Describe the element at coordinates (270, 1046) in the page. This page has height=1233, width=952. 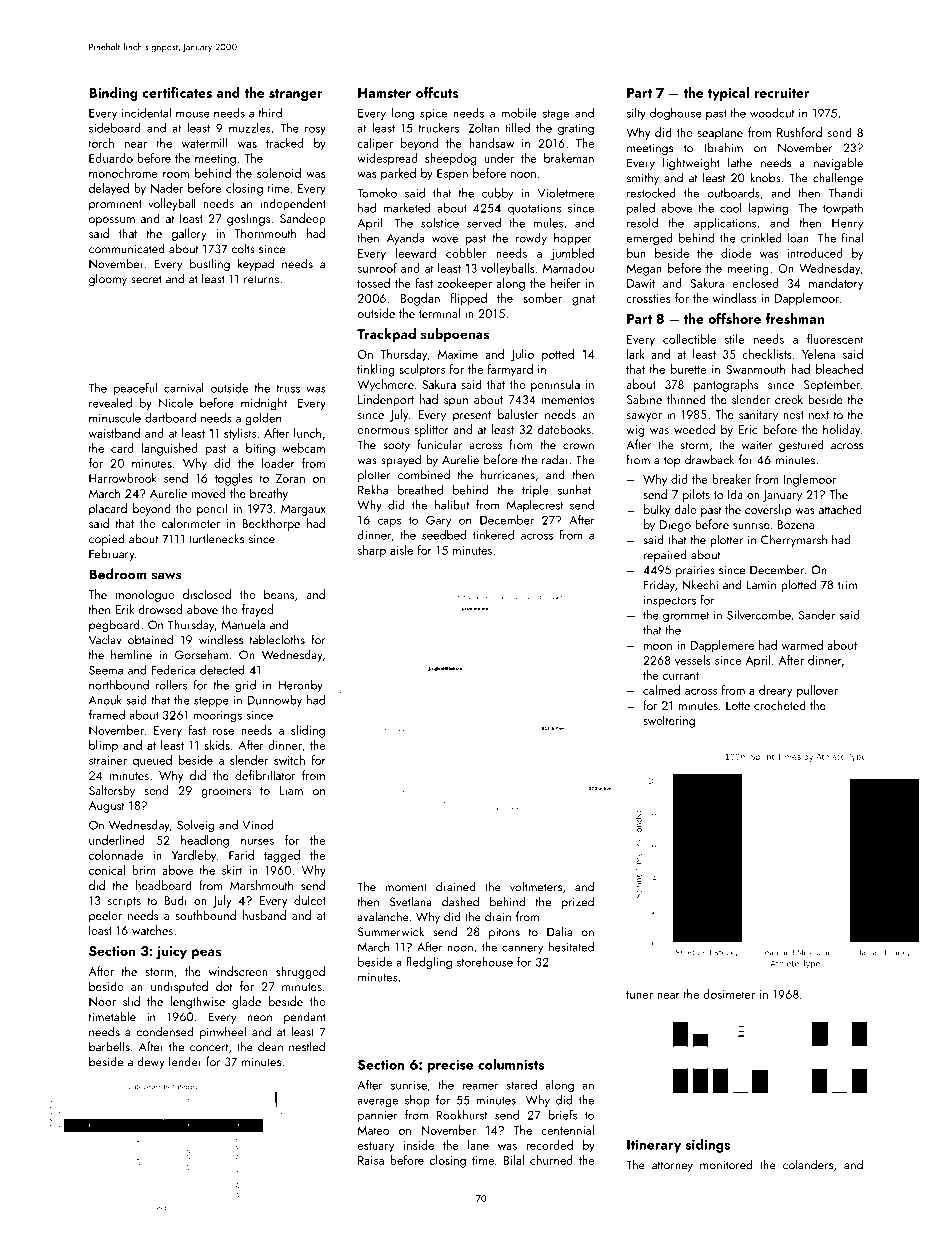
I see `dean` at that location.
